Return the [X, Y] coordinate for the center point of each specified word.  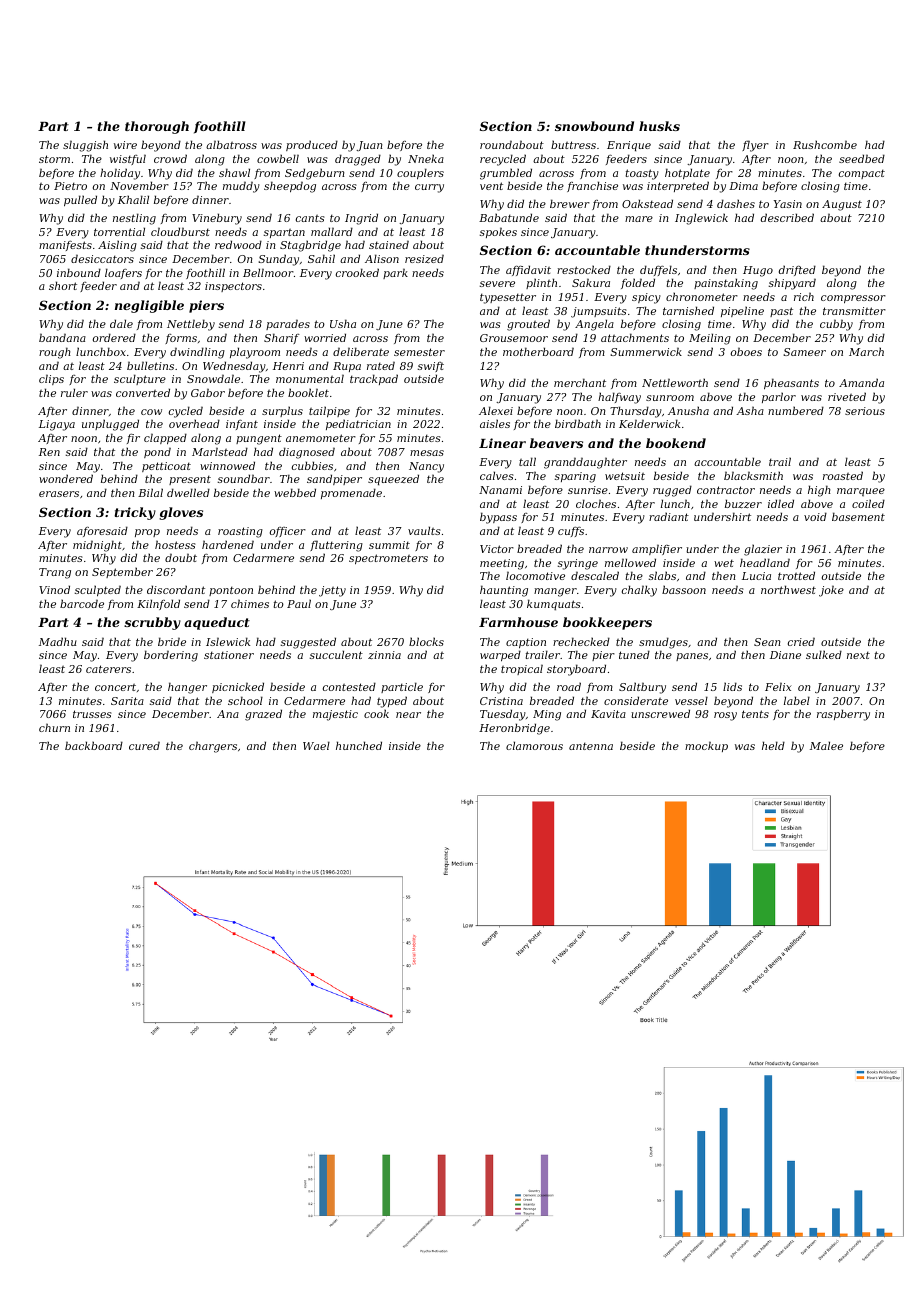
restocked [584, 269]
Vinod [54, 589]
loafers [123, 273]
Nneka [426, 158]
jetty [332, 591]
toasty [642, 174]
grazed [263, 715]
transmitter [854, 311]
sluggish [85, 146]
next [858, 655]
